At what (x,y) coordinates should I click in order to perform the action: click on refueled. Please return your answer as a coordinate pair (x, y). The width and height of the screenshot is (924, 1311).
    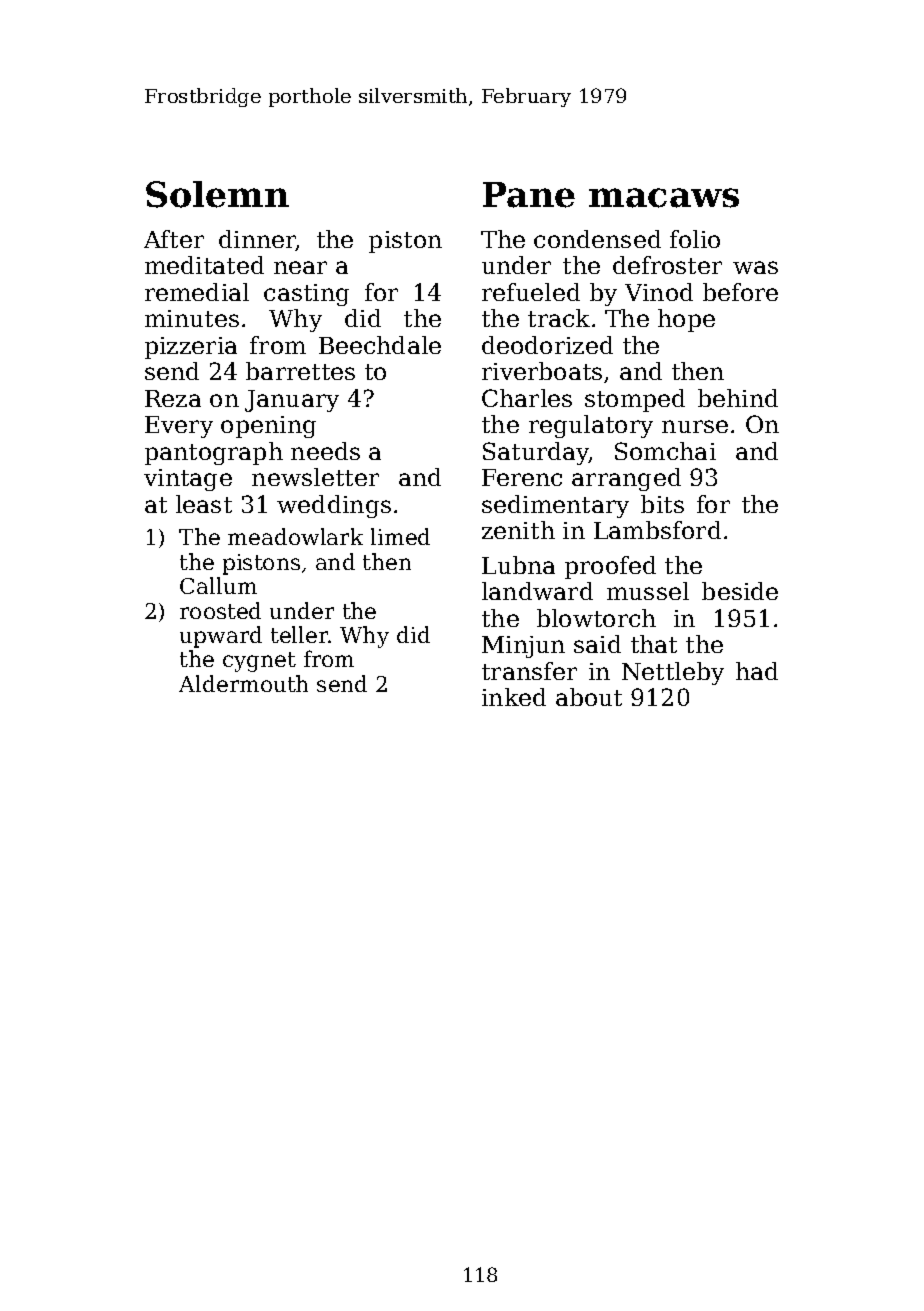
    Looking at the image, I should click on (531, 292).
